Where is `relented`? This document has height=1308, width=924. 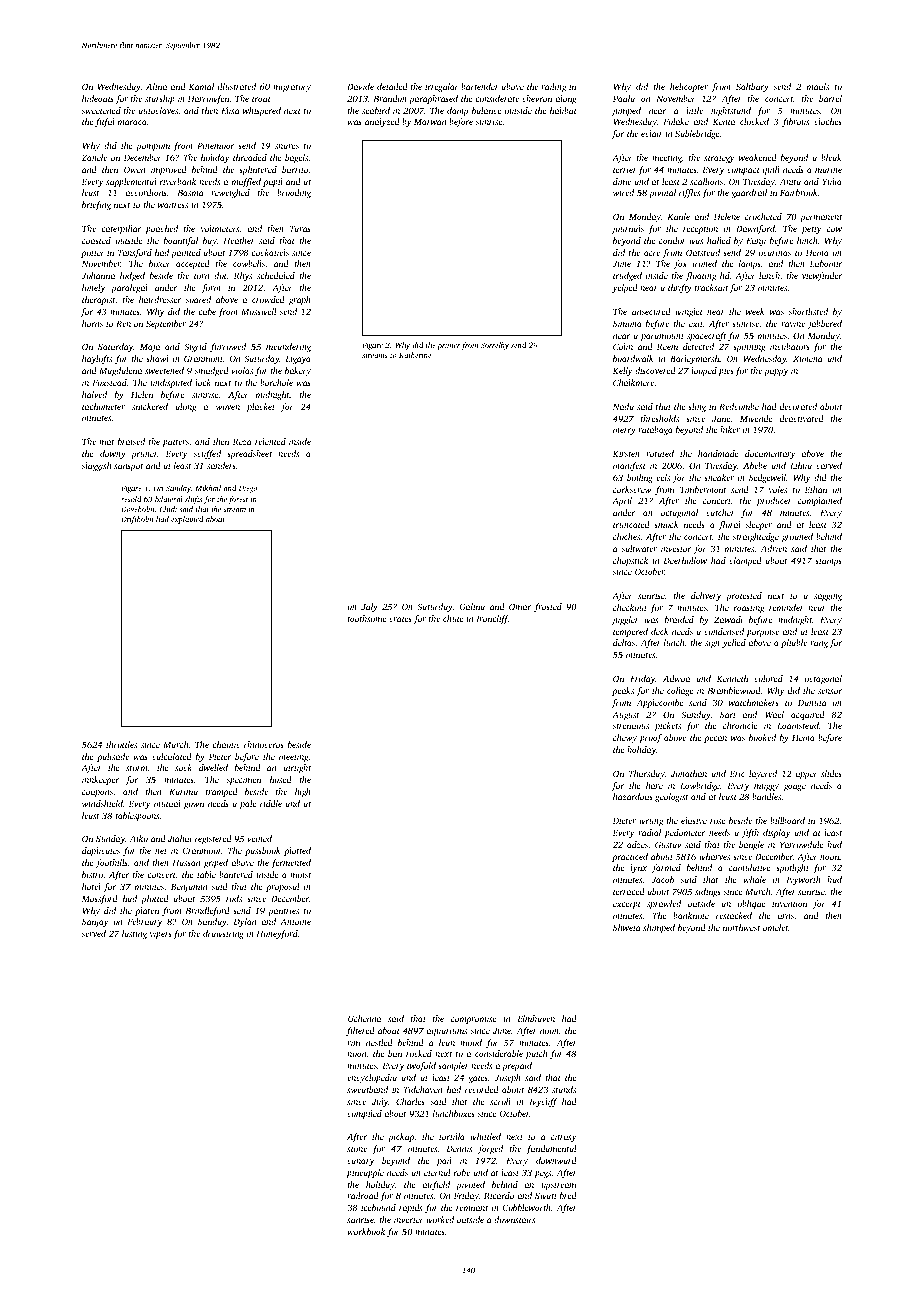 relented is located at coordinates (270, 441).
